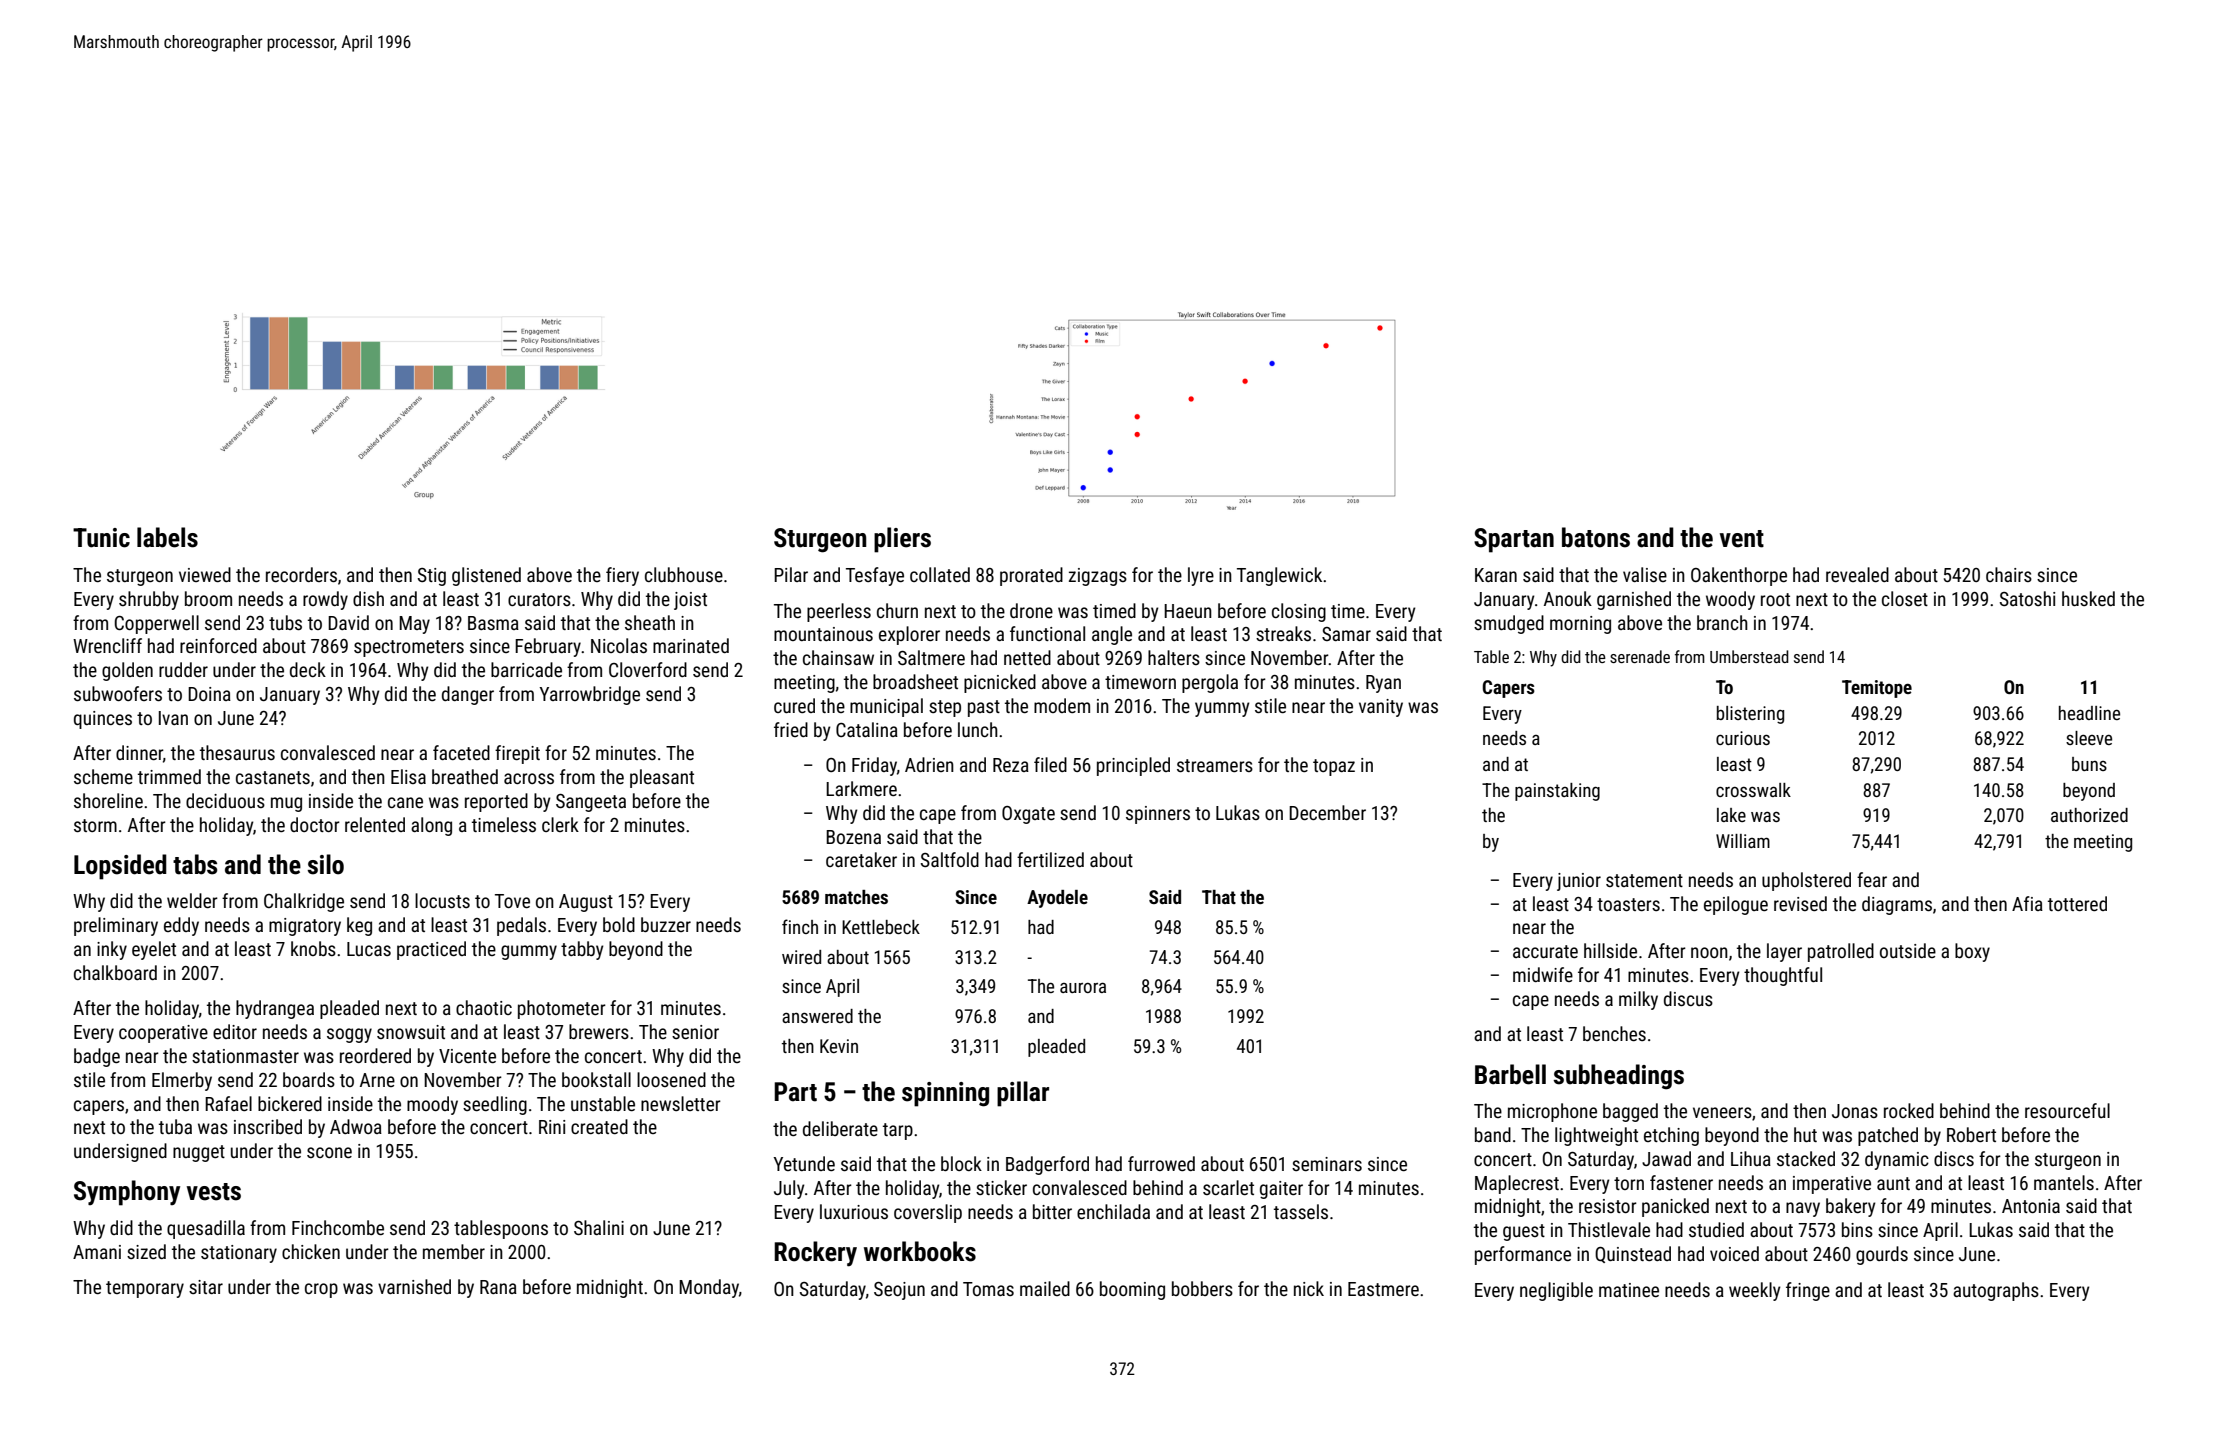 The width and height of the document is (2219, 1436). Describe the element at coordinates (1671, 1136) in the document. I see `etching` at that location.
